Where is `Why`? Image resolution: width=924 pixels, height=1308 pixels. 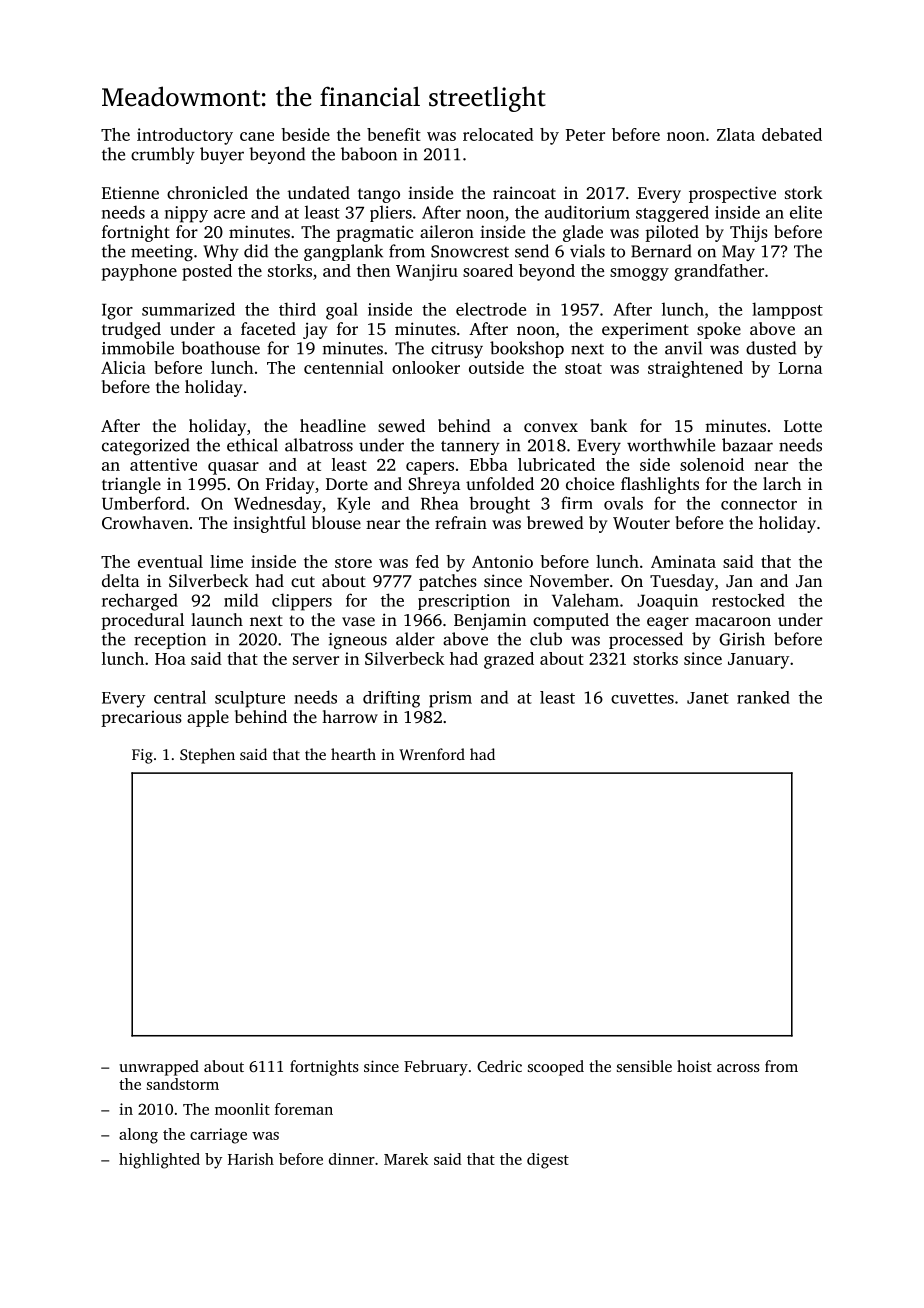 Why is located at coordinates (221, 252).
